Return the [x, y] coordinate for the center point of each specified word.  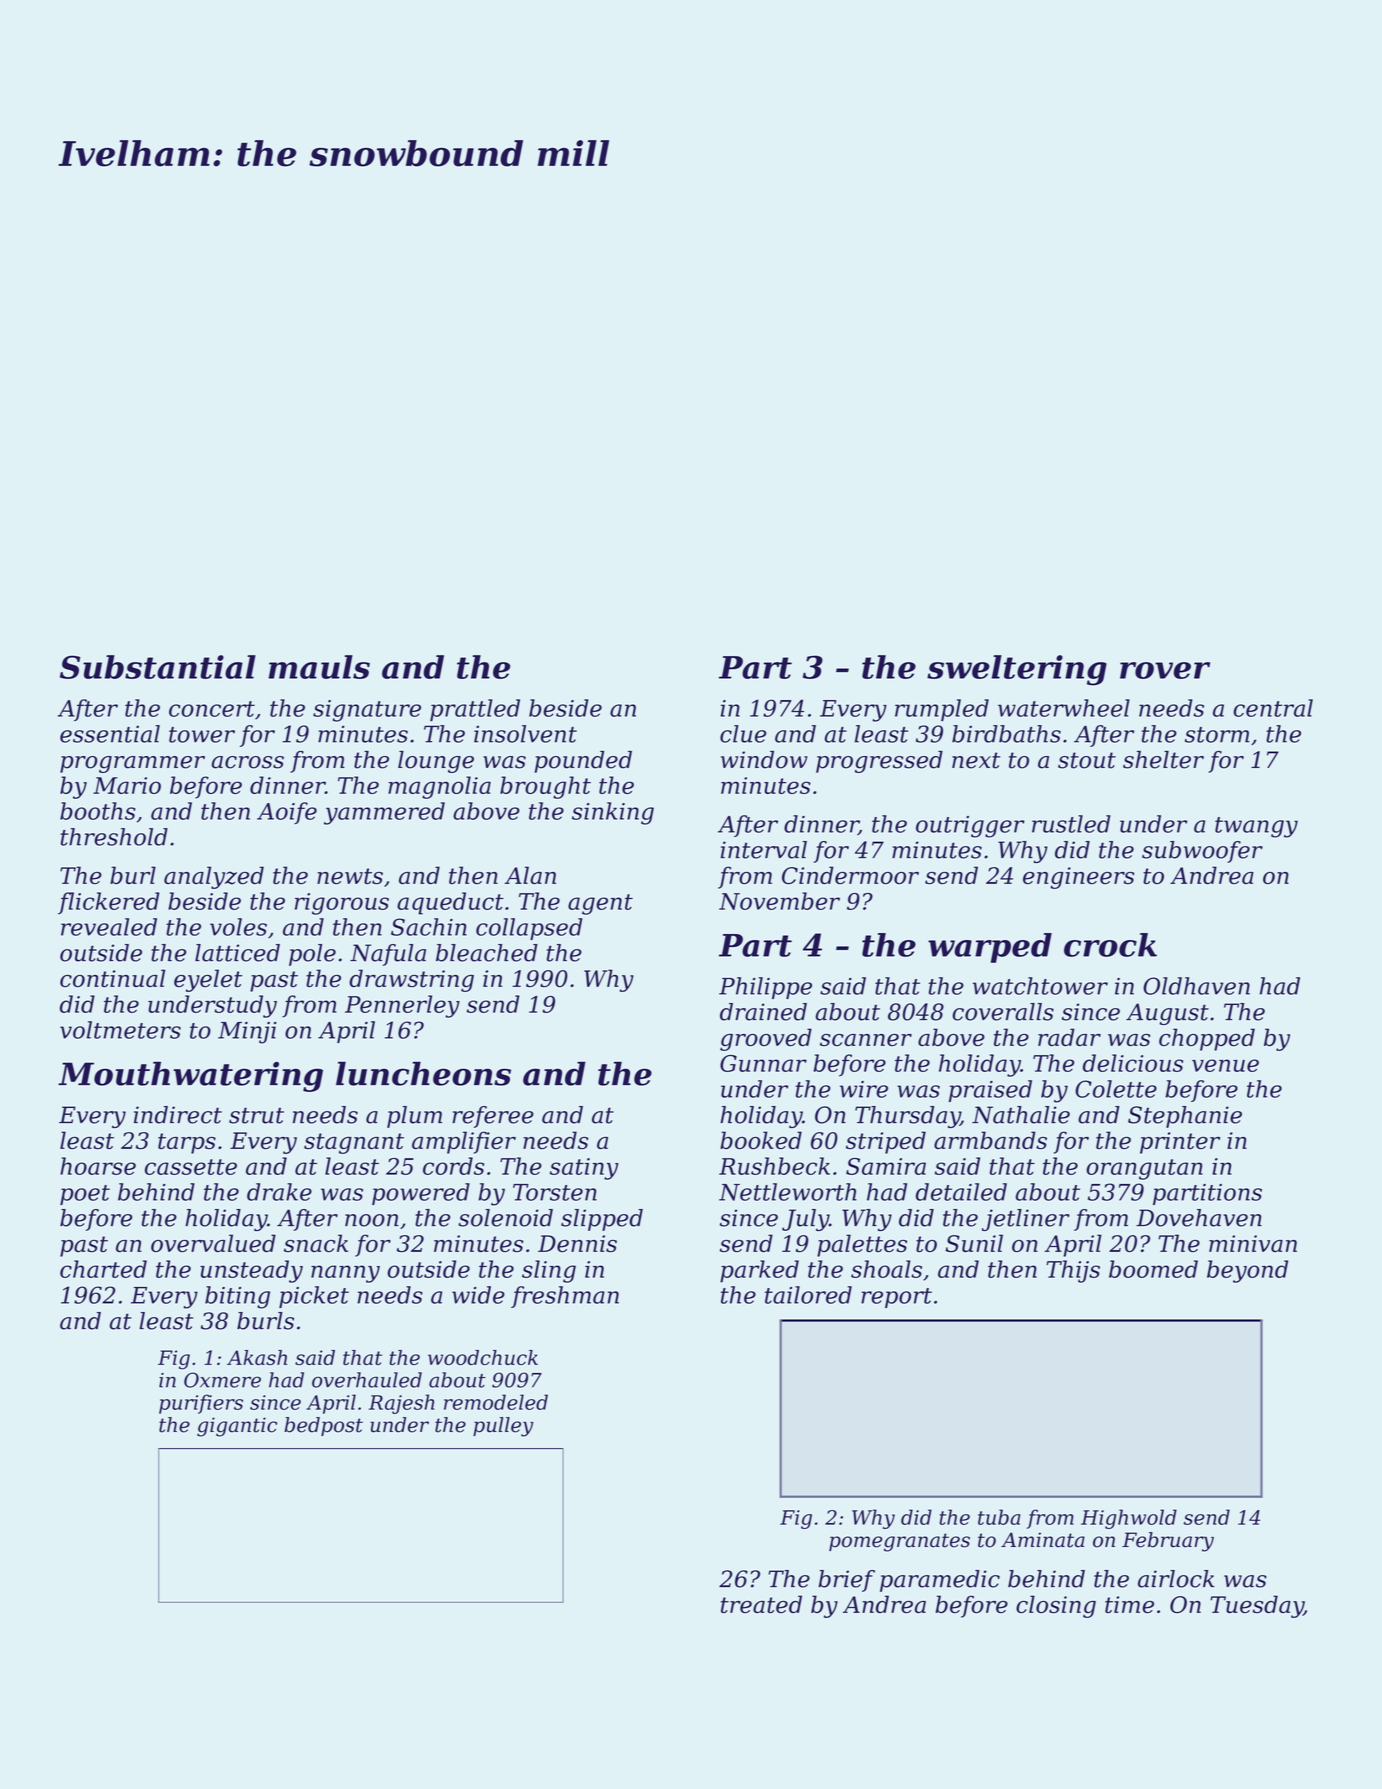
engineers [1078, 878]
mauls [319, 667]
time [1129, 1604]
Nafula [388, 955]
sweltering [1017, 670]
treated [761, 1604]
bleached [487, 953]
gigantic [237, 1427]
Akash [257, 1357]
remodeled [496, 1402]
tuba [999, 1517]
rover [1165, 670]
